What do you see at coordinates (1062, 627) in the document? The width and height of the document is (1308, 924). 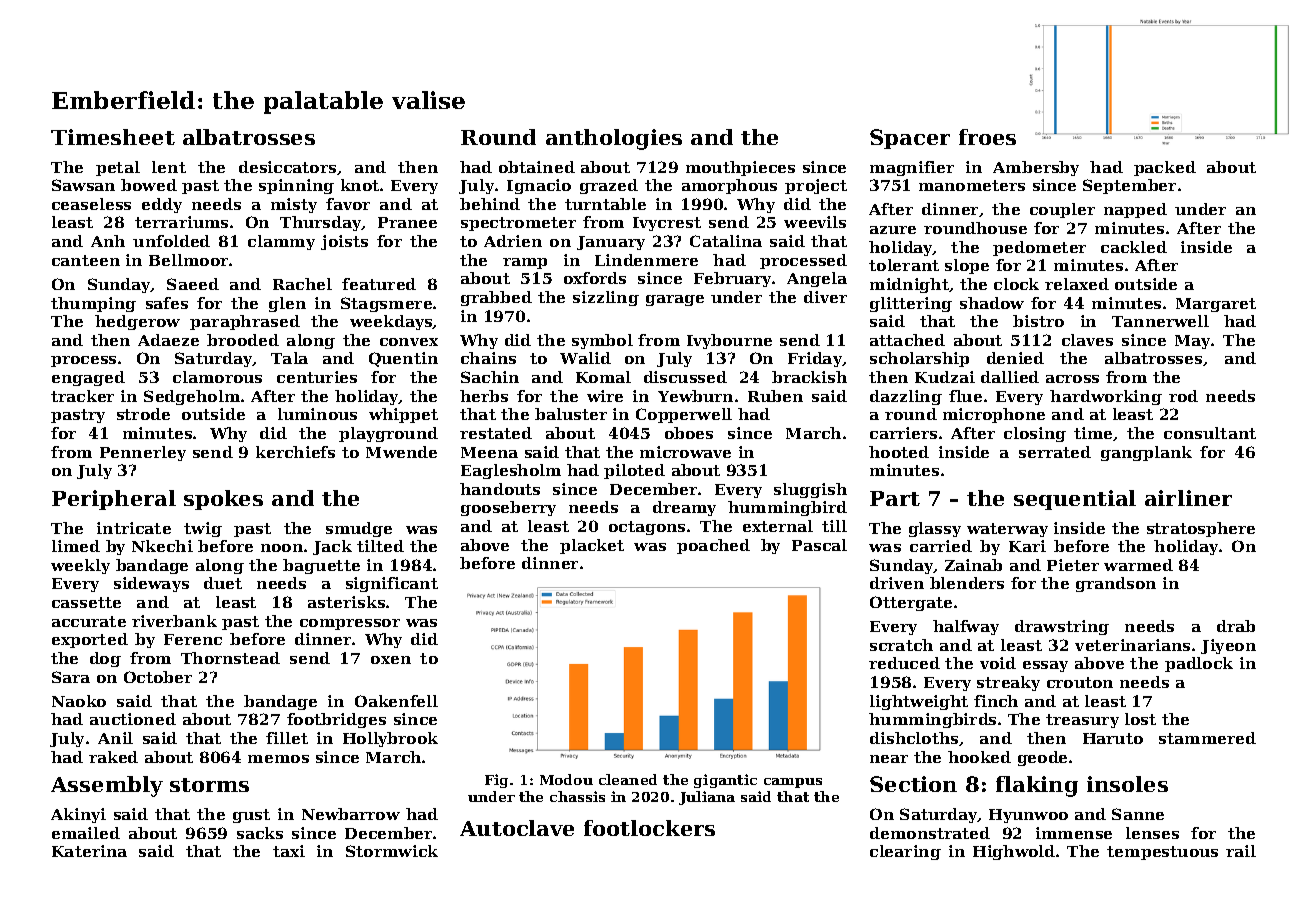 I see `drawstring` at bounding box center [1062, 627].
